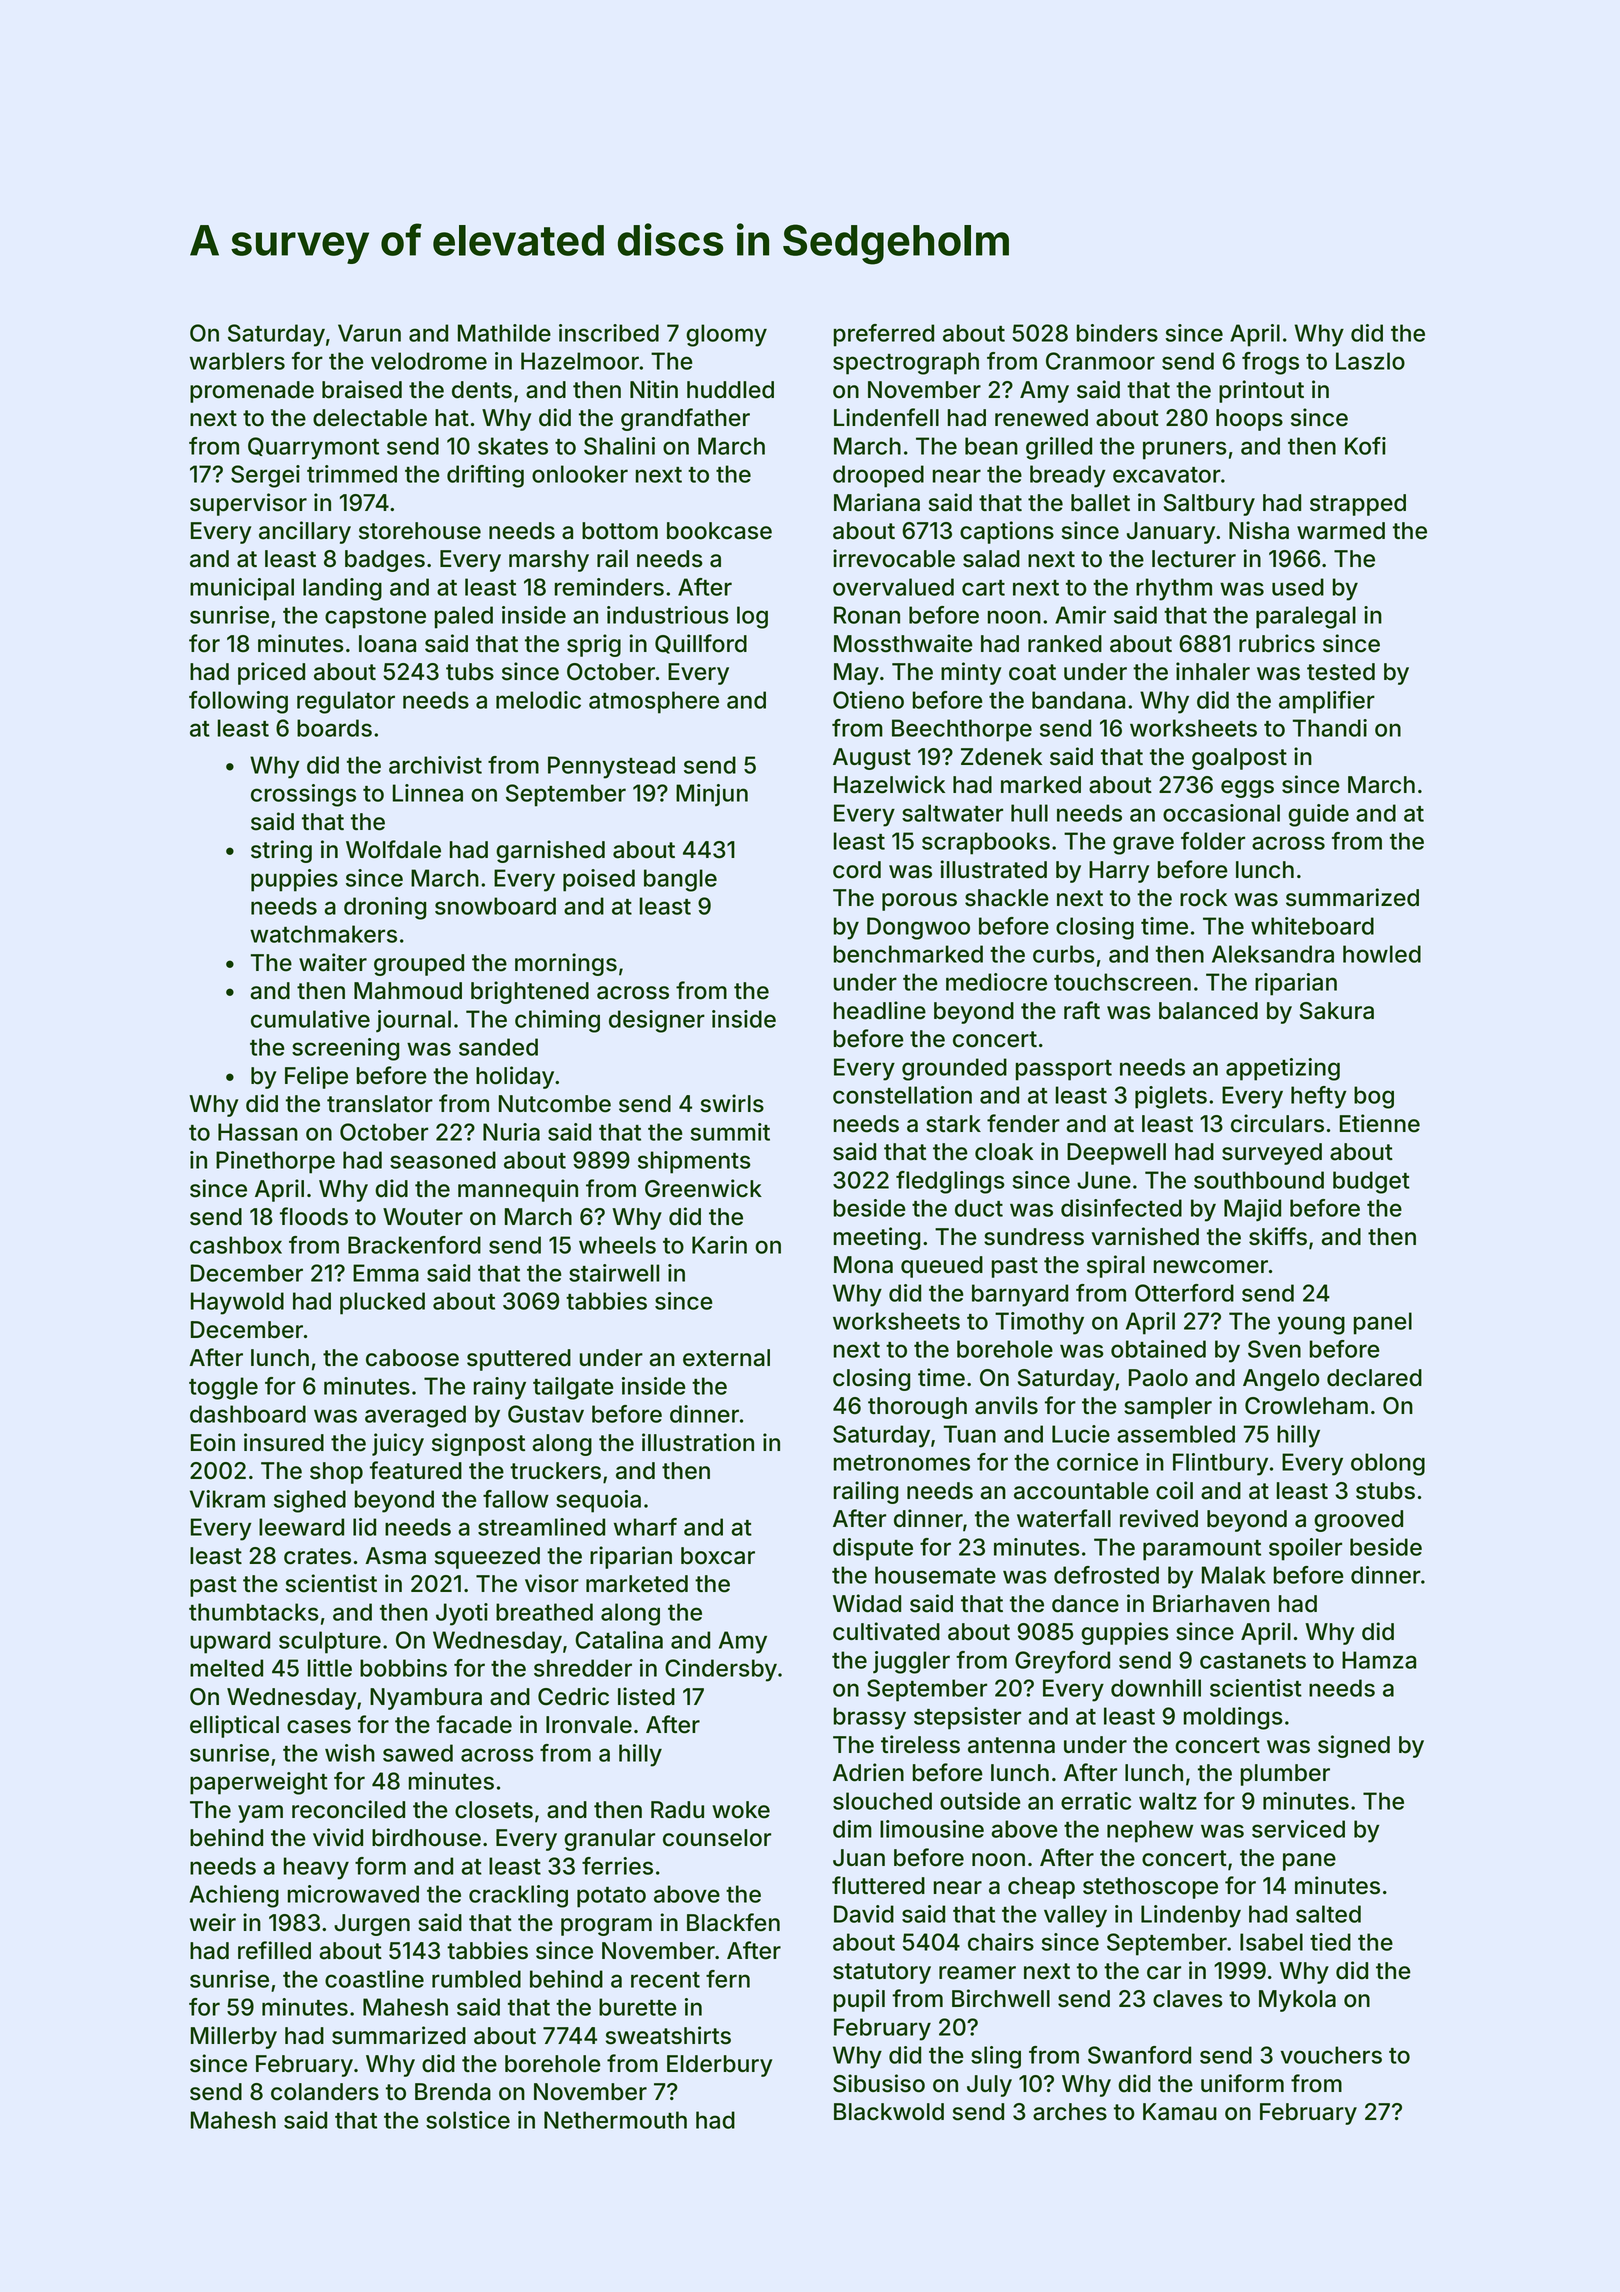 This document has height=2292, width=1620. I want to click on eggs, so click(1247, 789).
